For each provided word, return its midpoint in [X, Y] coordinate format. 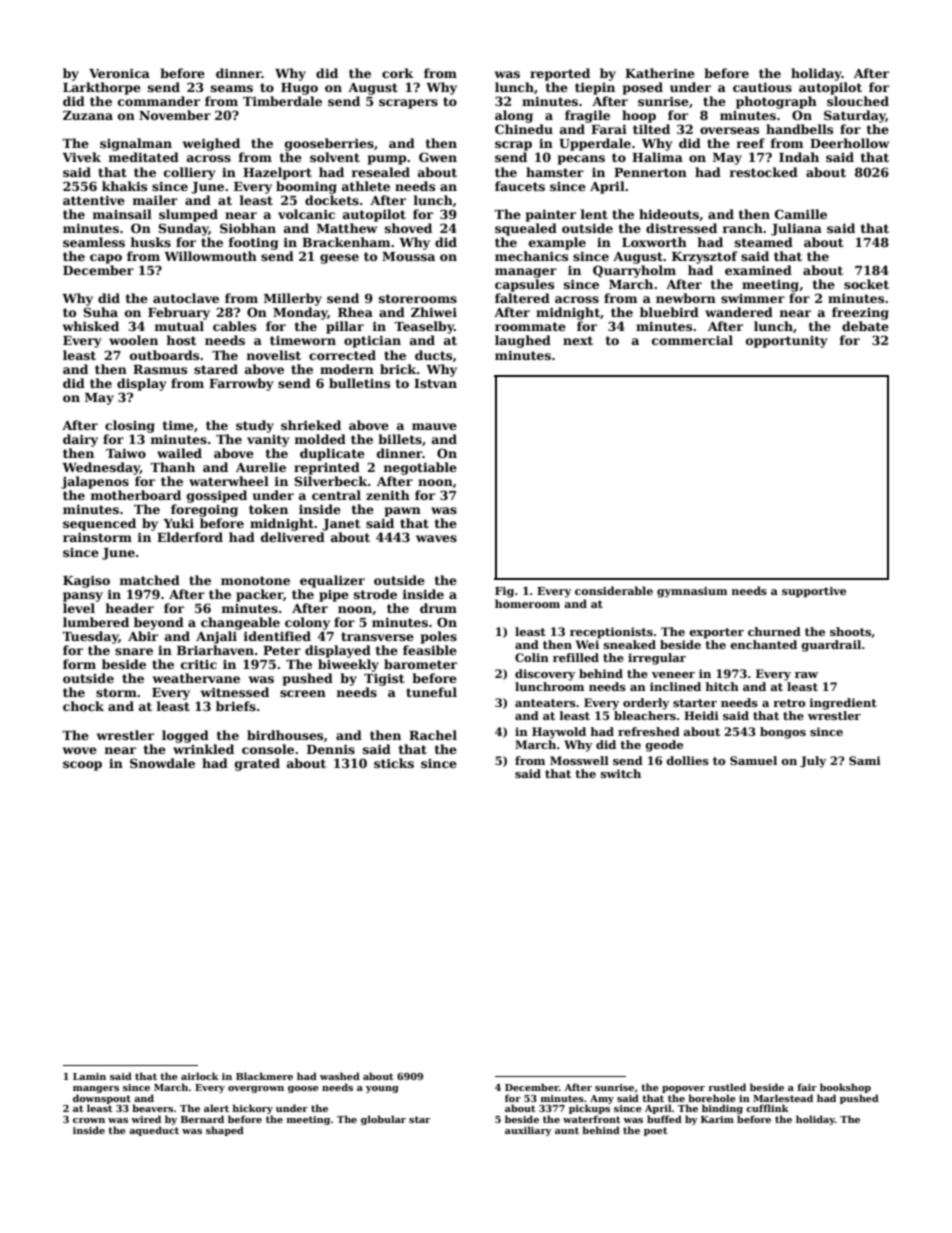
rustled [727, 1087]
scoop [82, 766]
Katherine [660, 73]
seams [232, 88]
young [382, 1089]
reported [560, 74]
